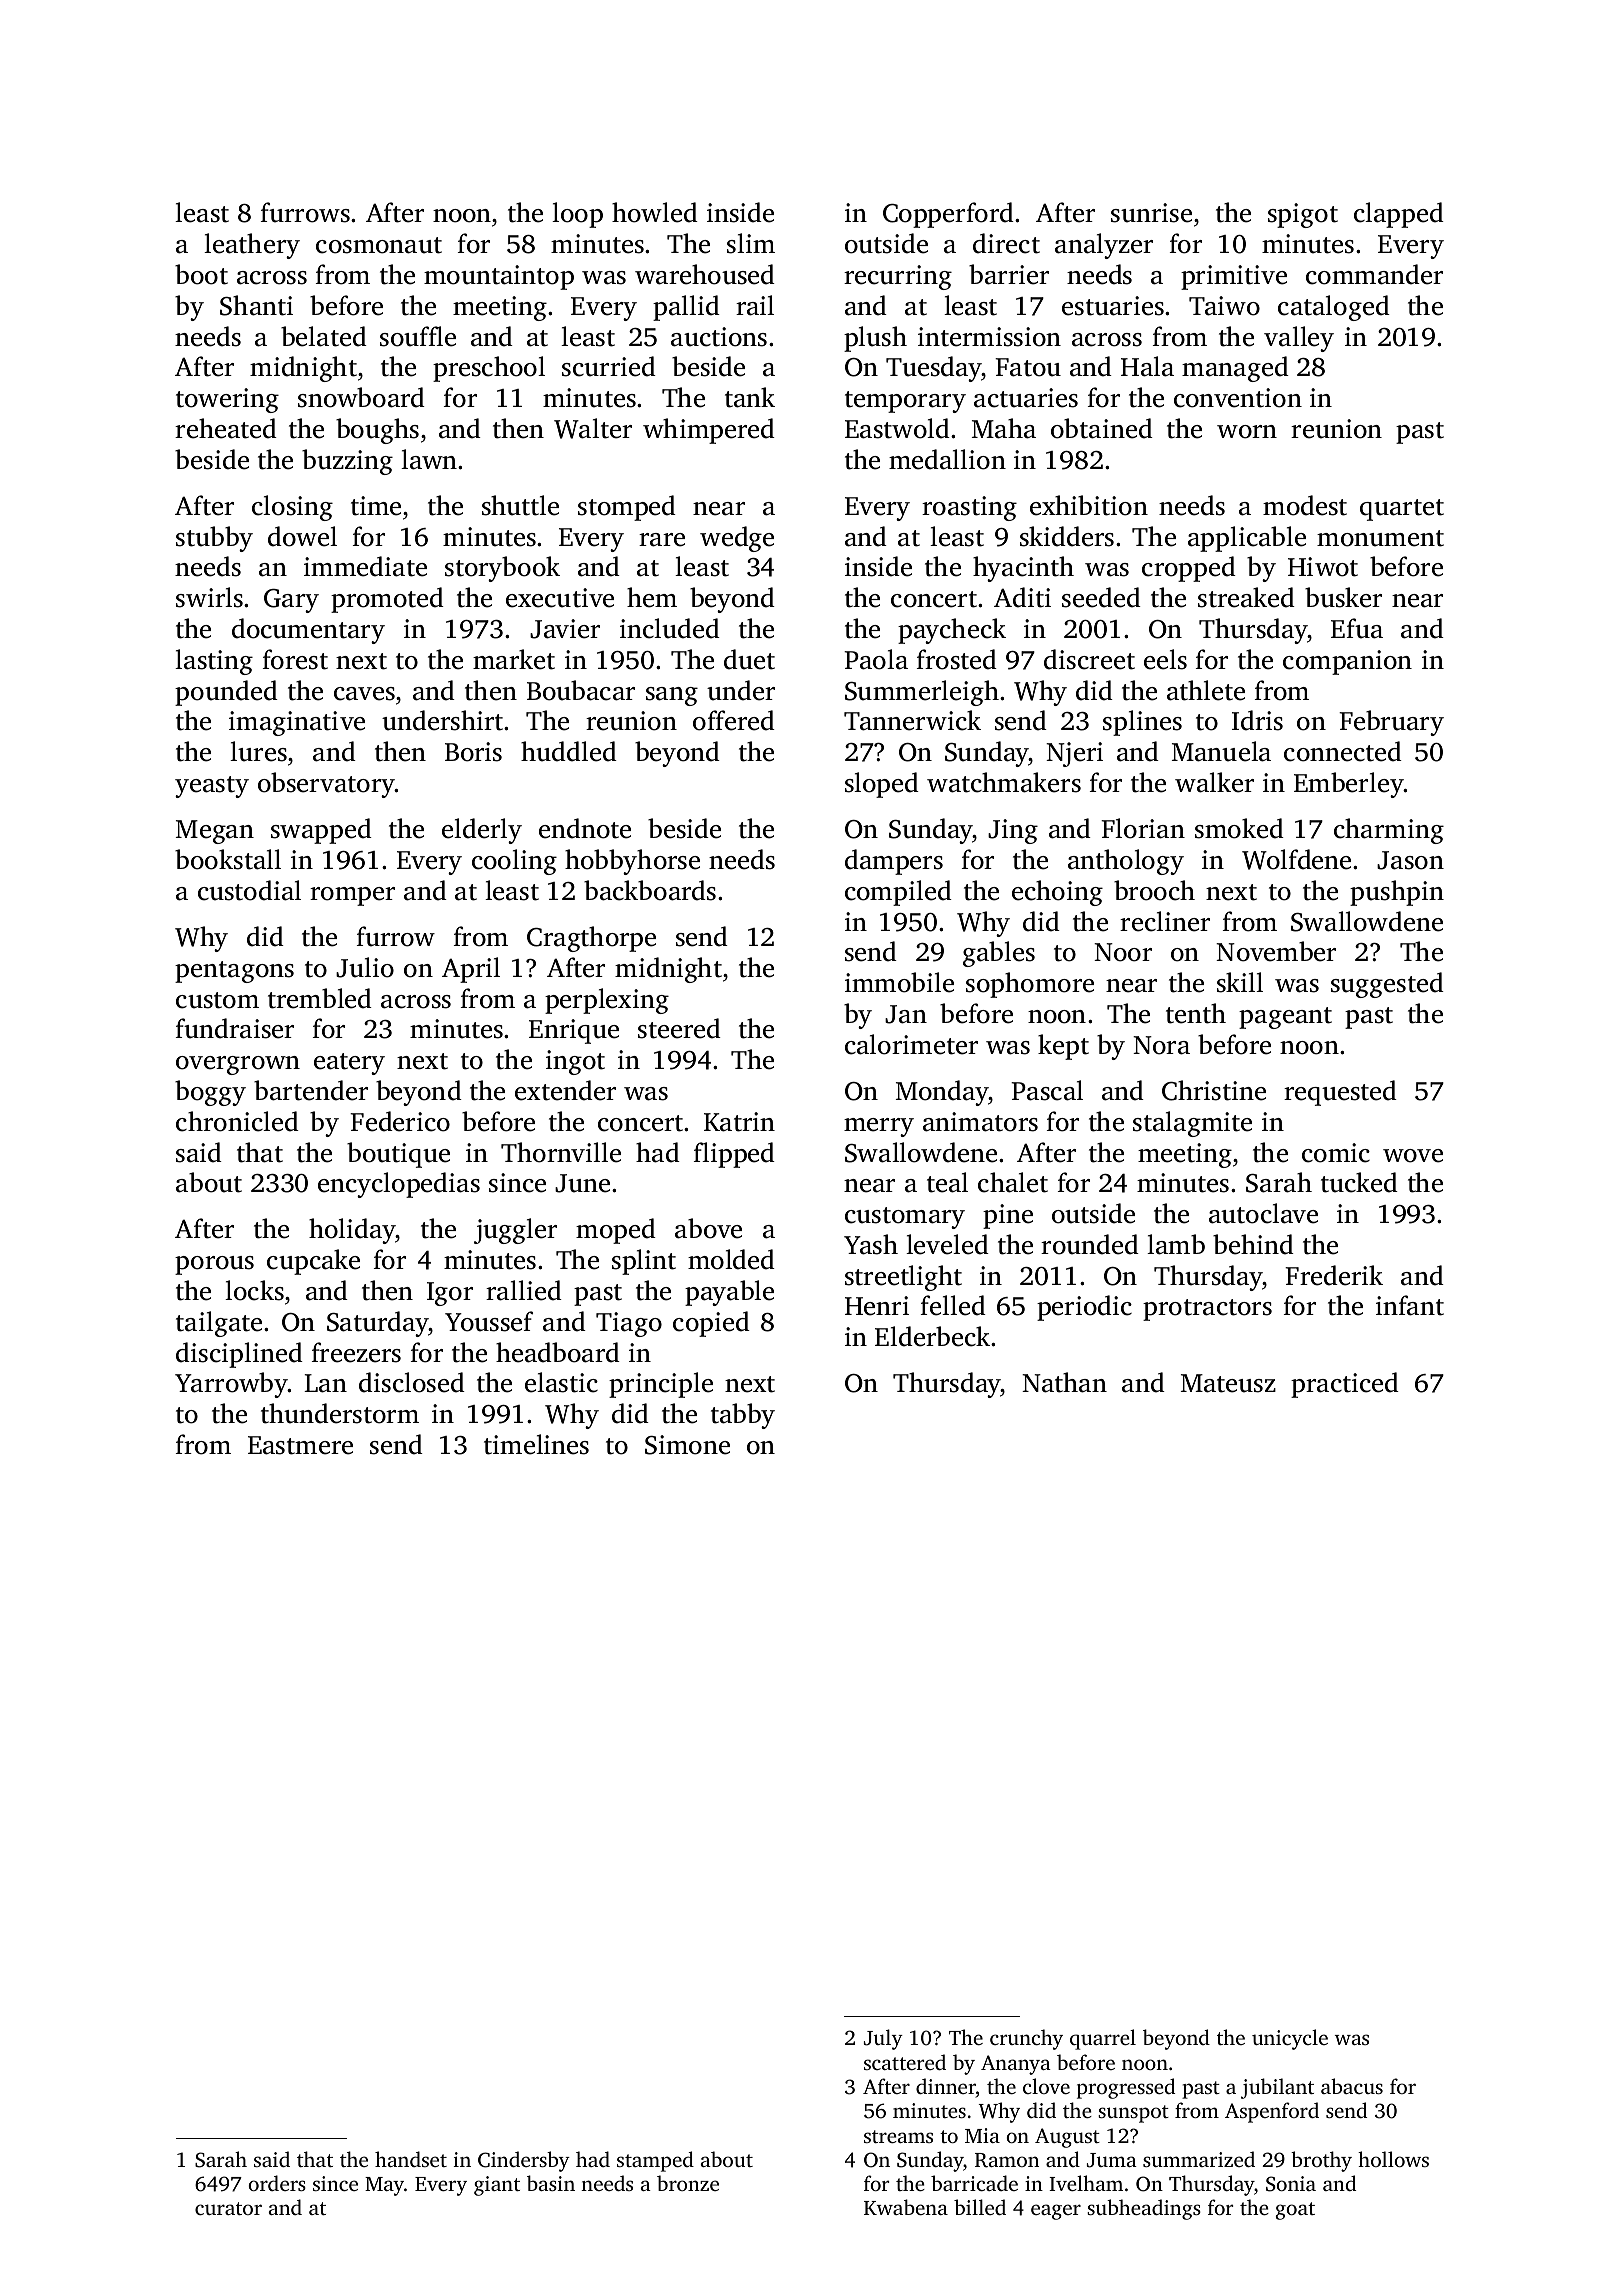 The image size is (1620, 2292). Describe the element at coordinates (489, 1321) in the screenshot. I see `Youssef` at that location.
